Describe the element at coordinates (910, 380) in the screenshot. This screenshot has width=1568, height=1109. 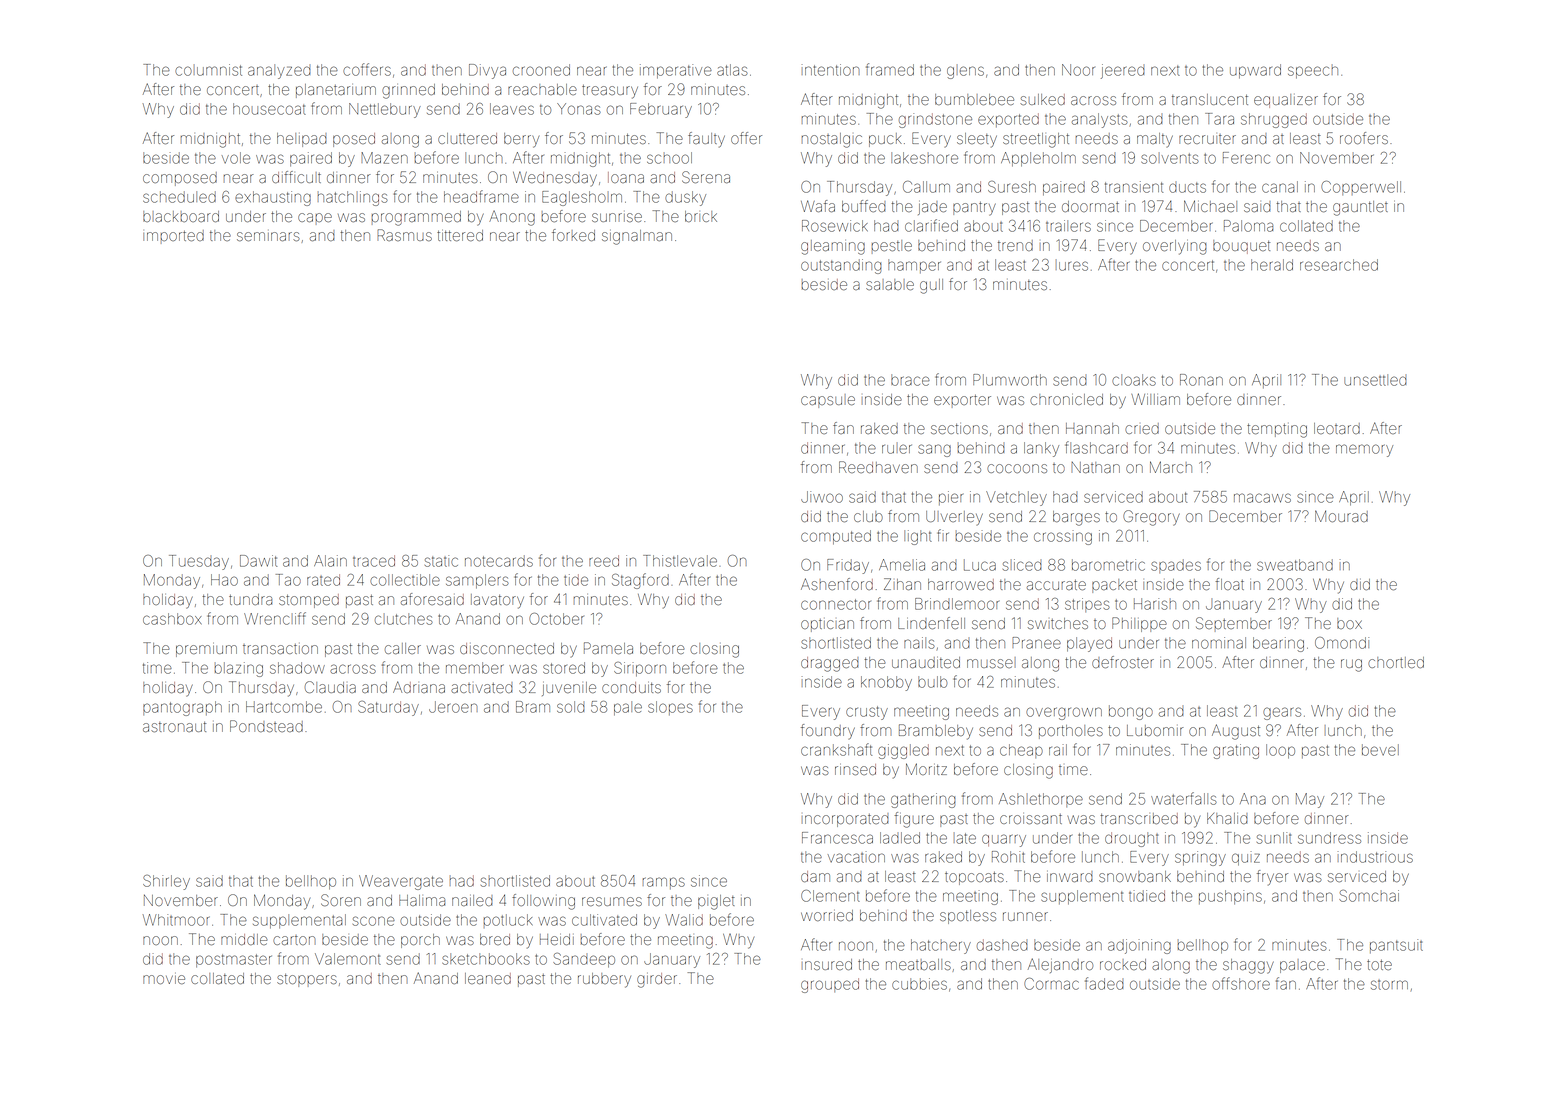
I see `brace` at that location.
